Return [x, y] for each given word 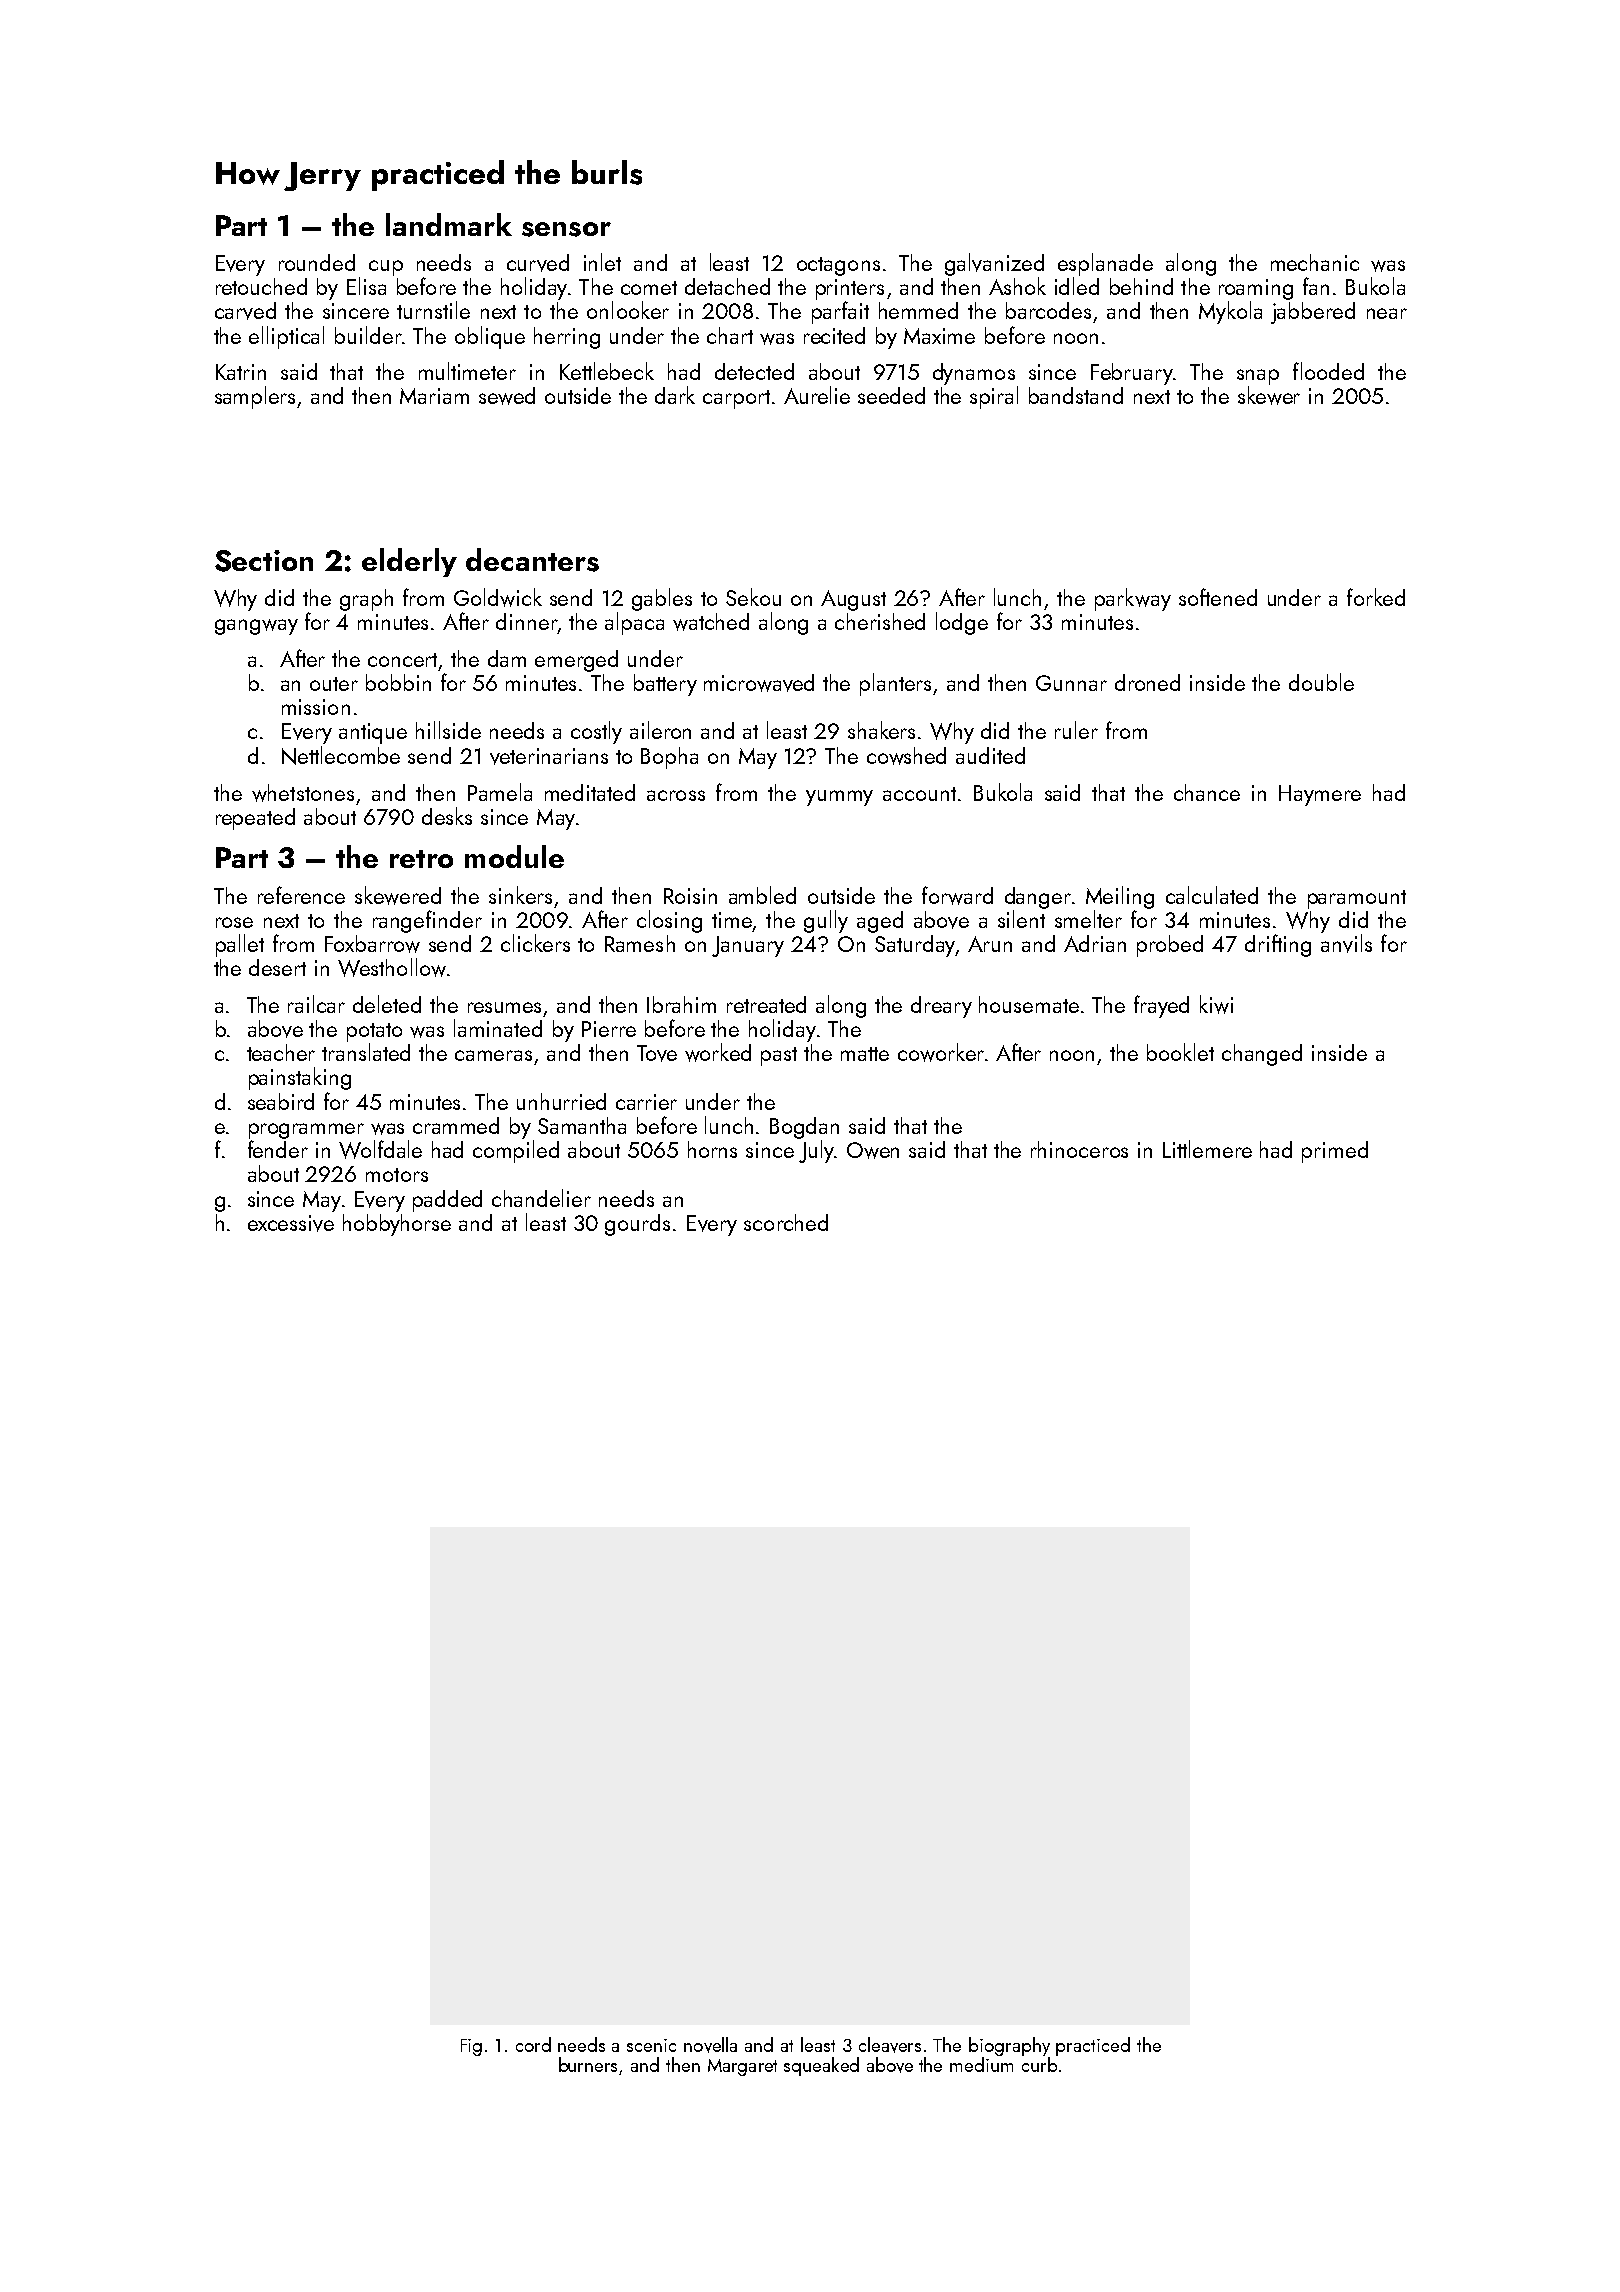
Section [264, 561]
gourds [637, 1225]
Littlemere [1207, 1149]
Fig [471, 2047]
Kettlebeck [607, 371]
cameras [493, 1055]
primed [1335, 1152]
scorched [786, 1222]
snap [1258, 377]
